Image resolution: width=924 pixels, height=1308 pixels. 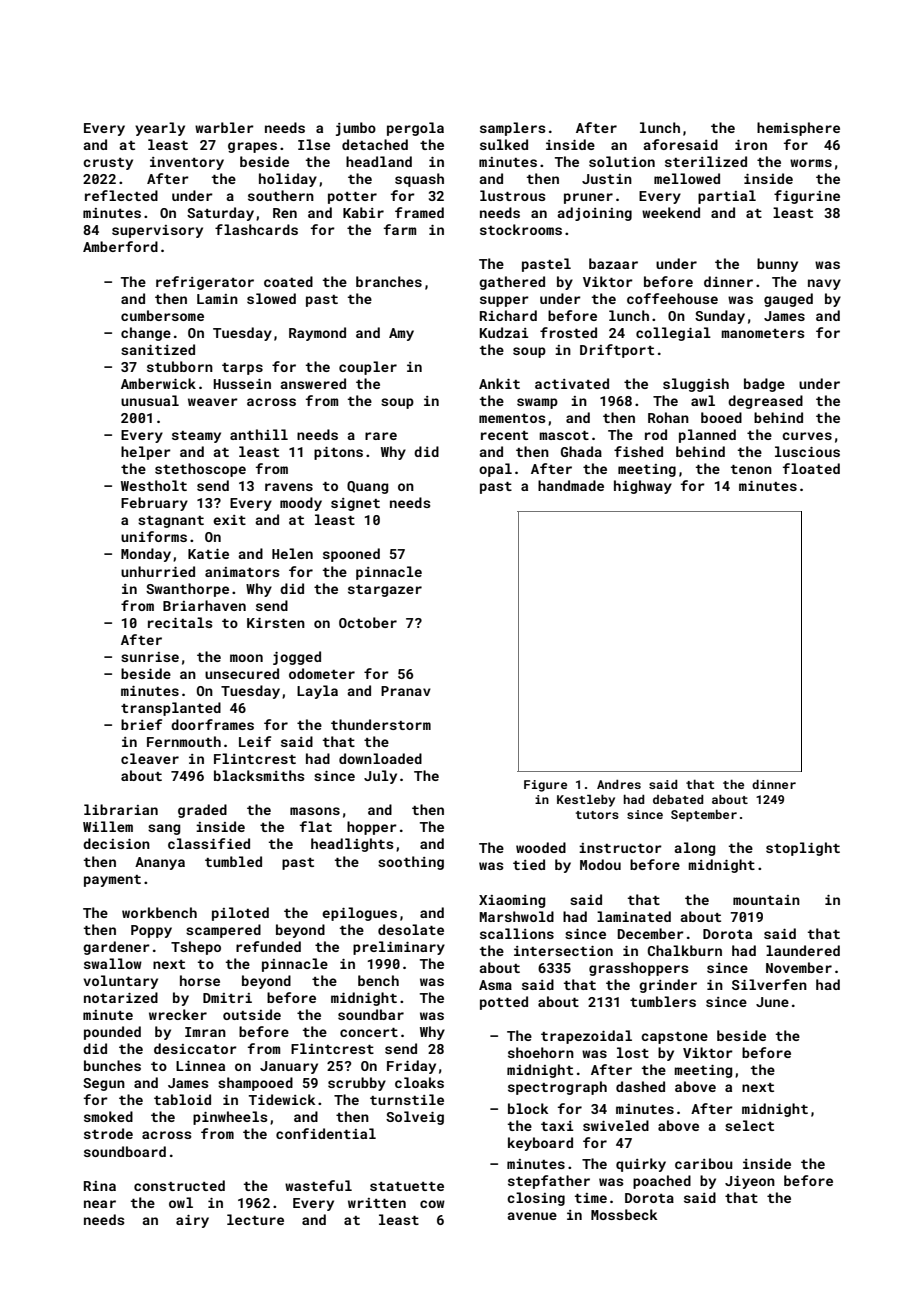 I want to click on stockrooms, so click(x=521, y=229).
